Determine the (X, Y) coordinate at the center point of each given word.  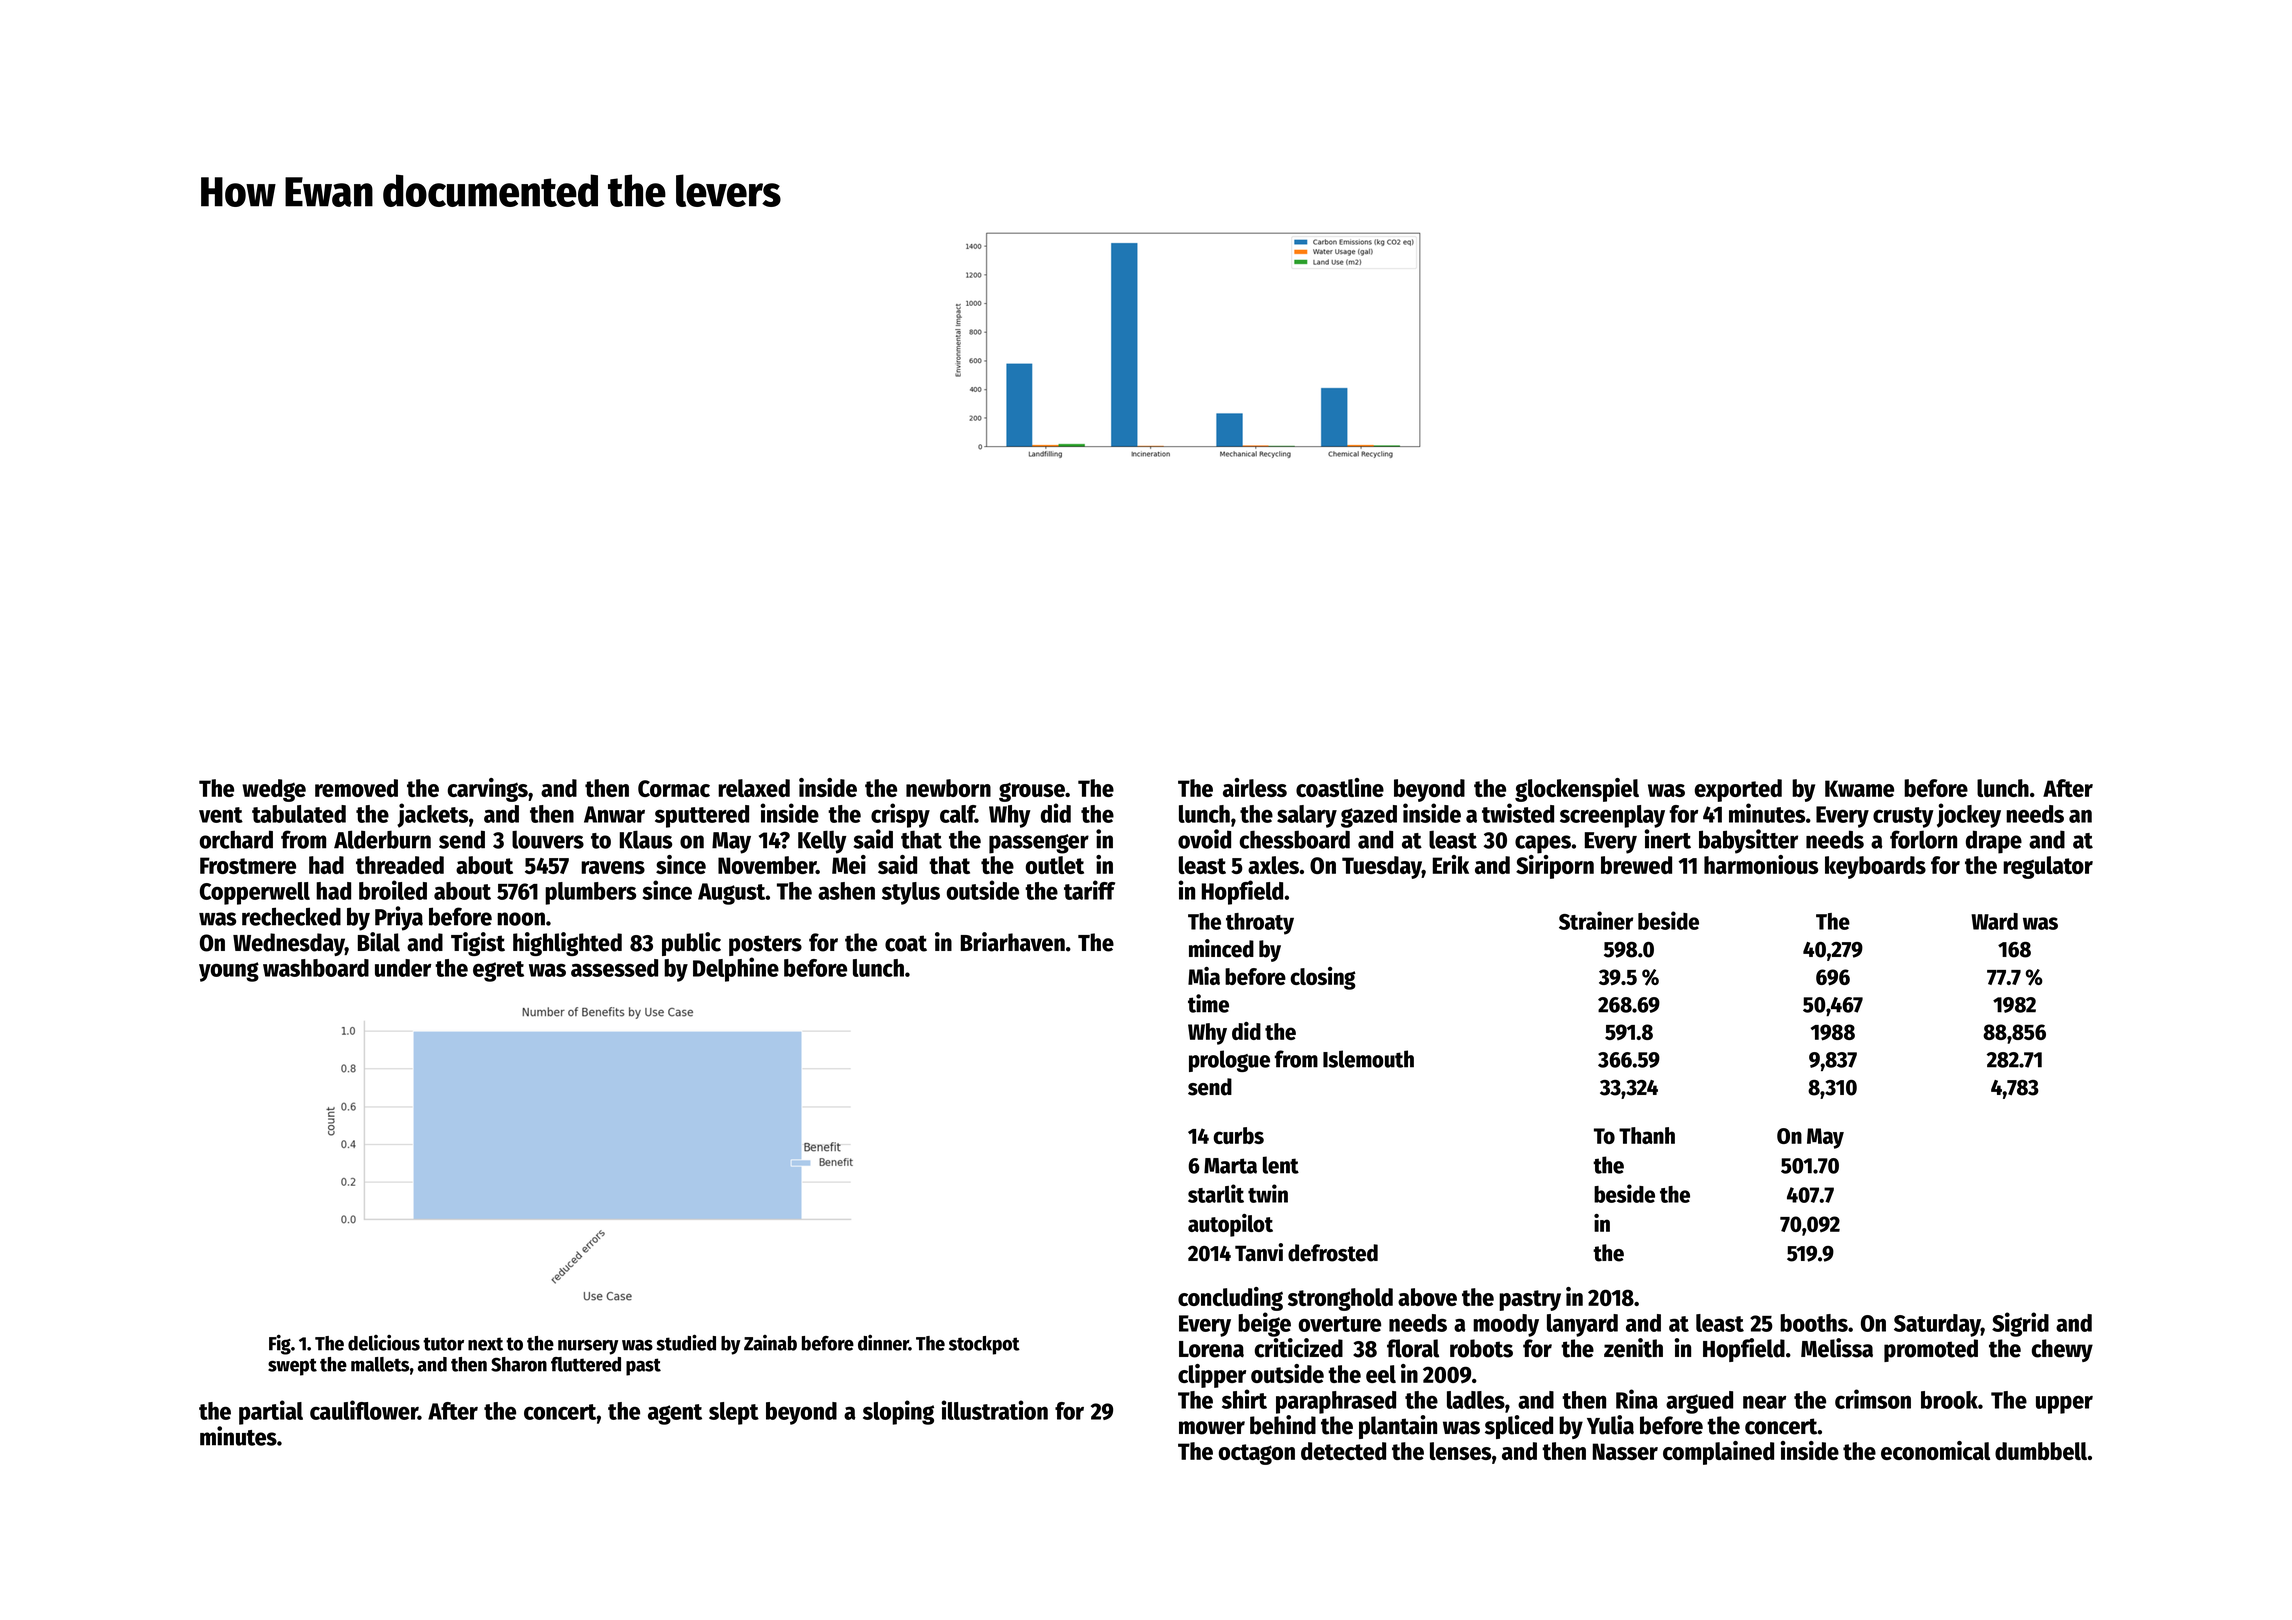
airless (1255, 787)
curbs (1238, 1135)
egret (498, 971)
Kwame (1859, 788)
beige (1264, 1324)
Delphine (736, 969)
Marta (1230, 1166)
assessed (614, 968)
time (1208, 1003)
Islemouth (1368, 1059)
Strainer (1596, 920)
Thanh (1647, 1135)
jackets (432, 815)
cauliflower (364, 1410)
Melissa (1837, 1348)
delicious (384, 1343)
